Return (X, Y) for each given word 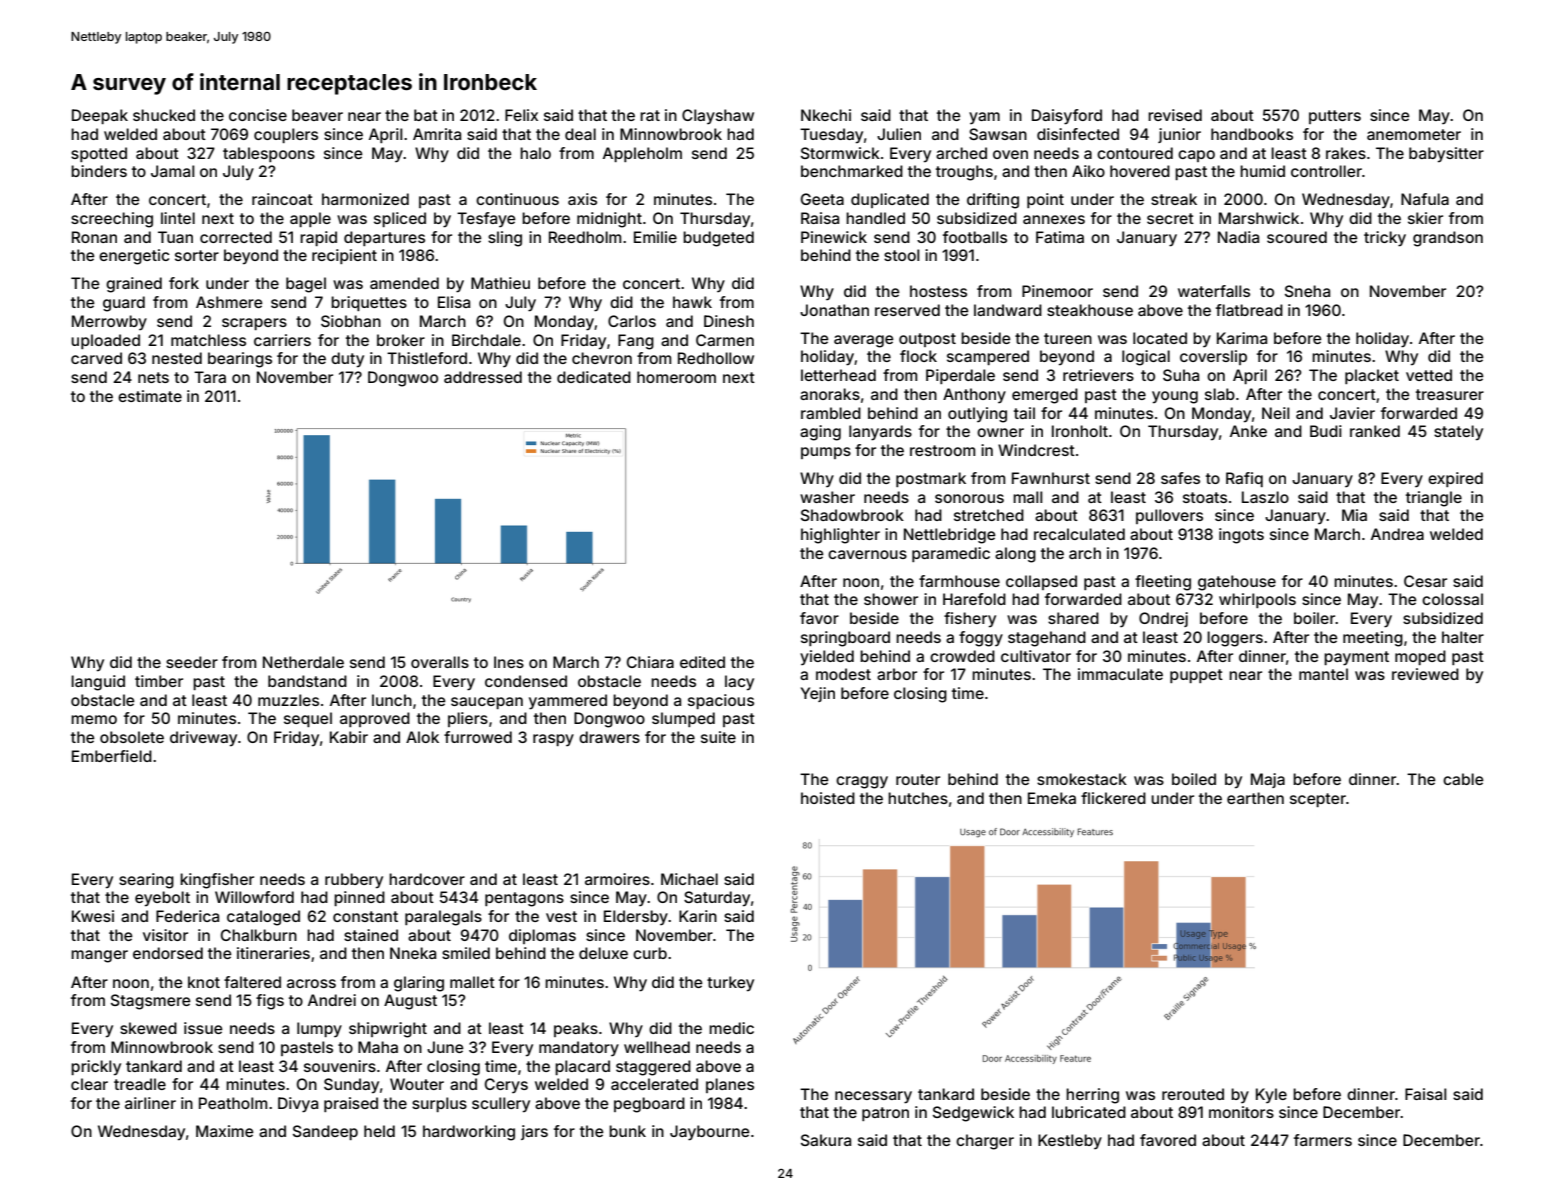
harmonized (365, 199)
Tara (210, 377)
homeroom (676, 377)
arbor (897, 674)
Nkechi (826, 115)
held (379, 1131)
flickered (1113, 798)
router (918, 779)
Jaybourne (710, 1133)
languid (98, 683)
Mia (1354, 515)
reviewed (1425, 674)
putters (1335, 117)
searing (146, 881)
